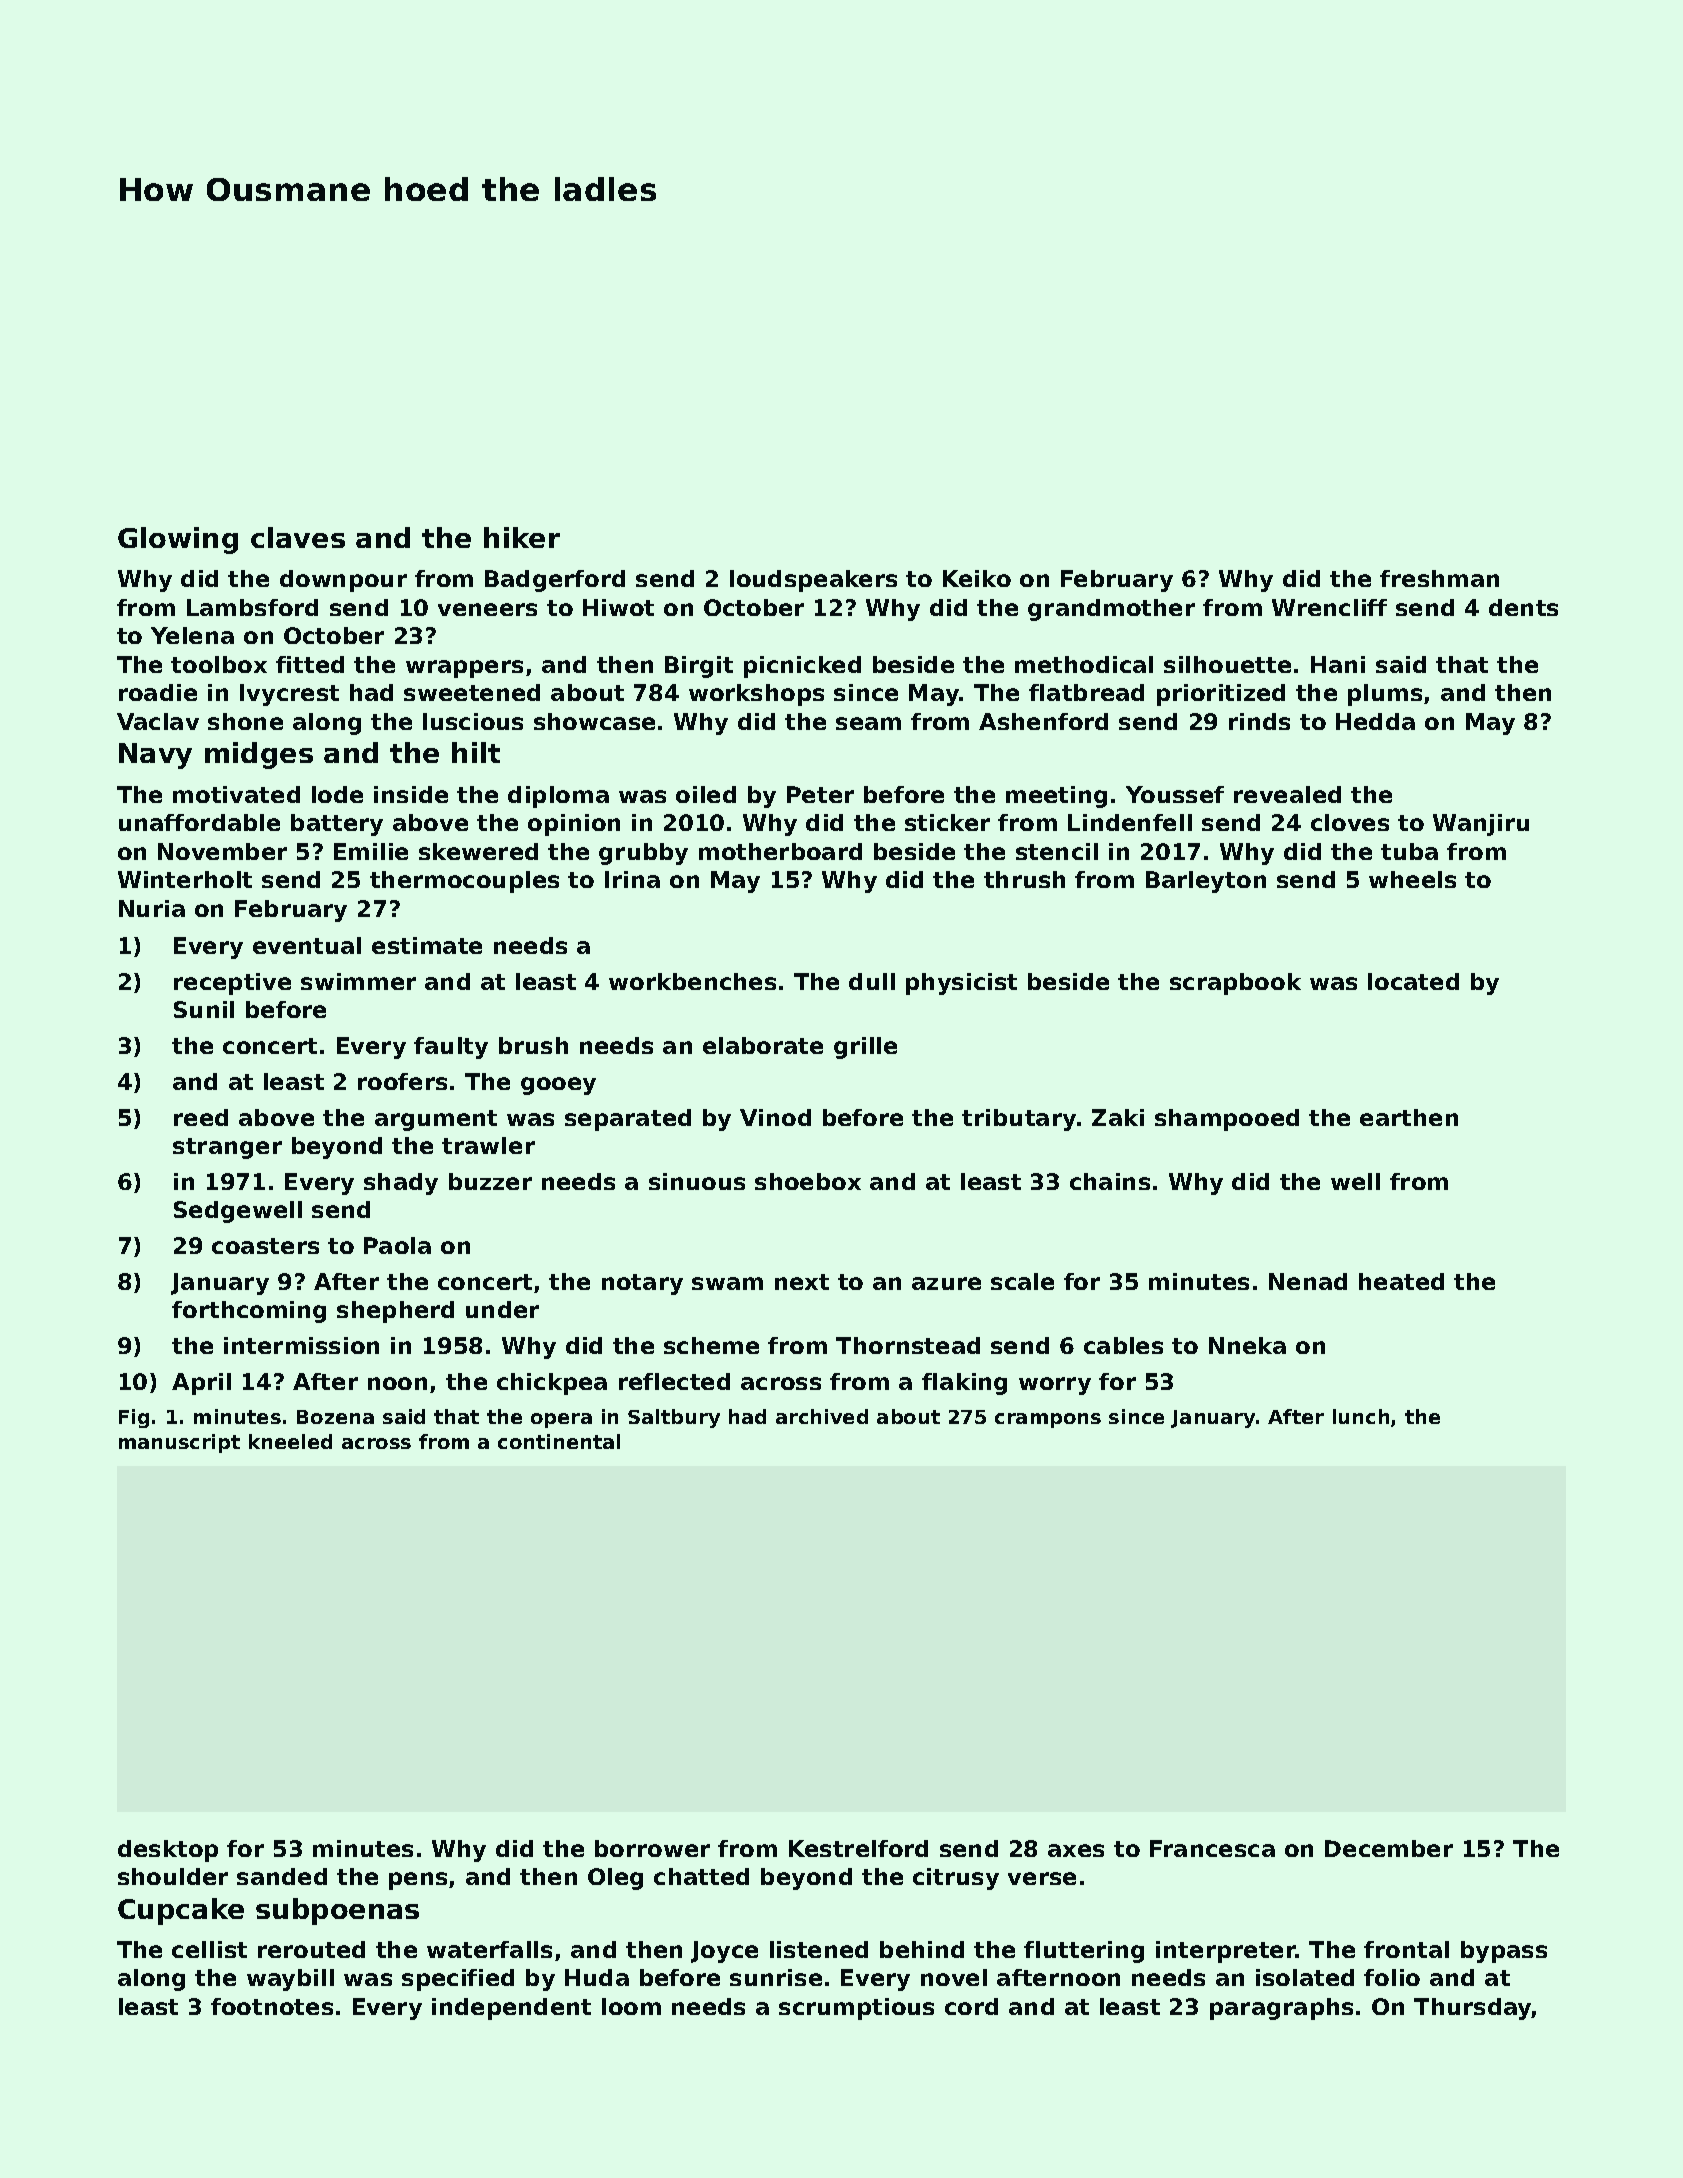 Image resolution: width=1683 pixels, height=2178 pixels. I want to click on freshman, so click(1439, 578).
